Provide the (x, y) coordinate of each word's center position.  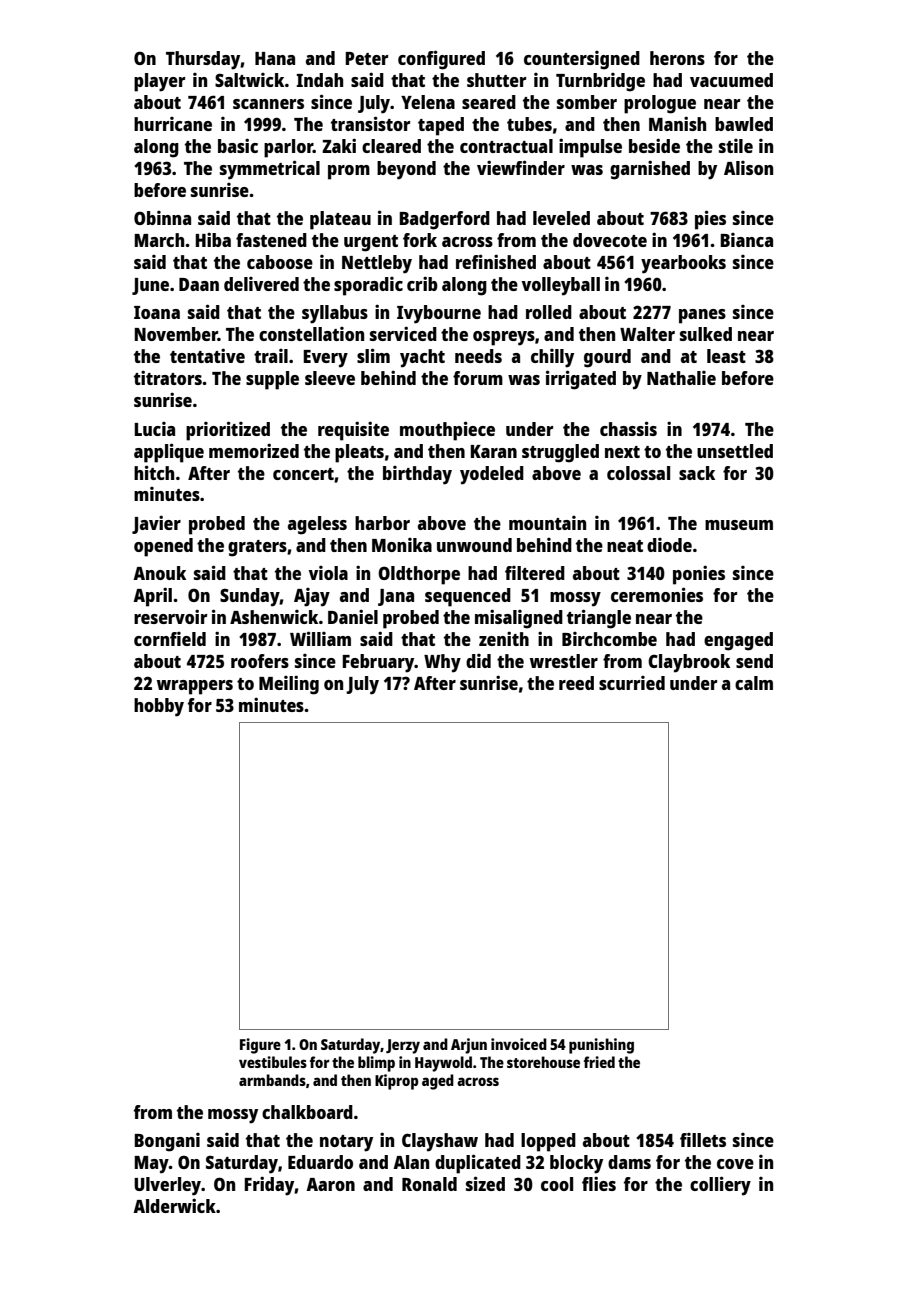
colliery (720, 1186)
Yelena (428, 102)
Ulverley (167, 1186)
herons (677, 58)
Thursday (203, 60)
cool (557, 1184)
